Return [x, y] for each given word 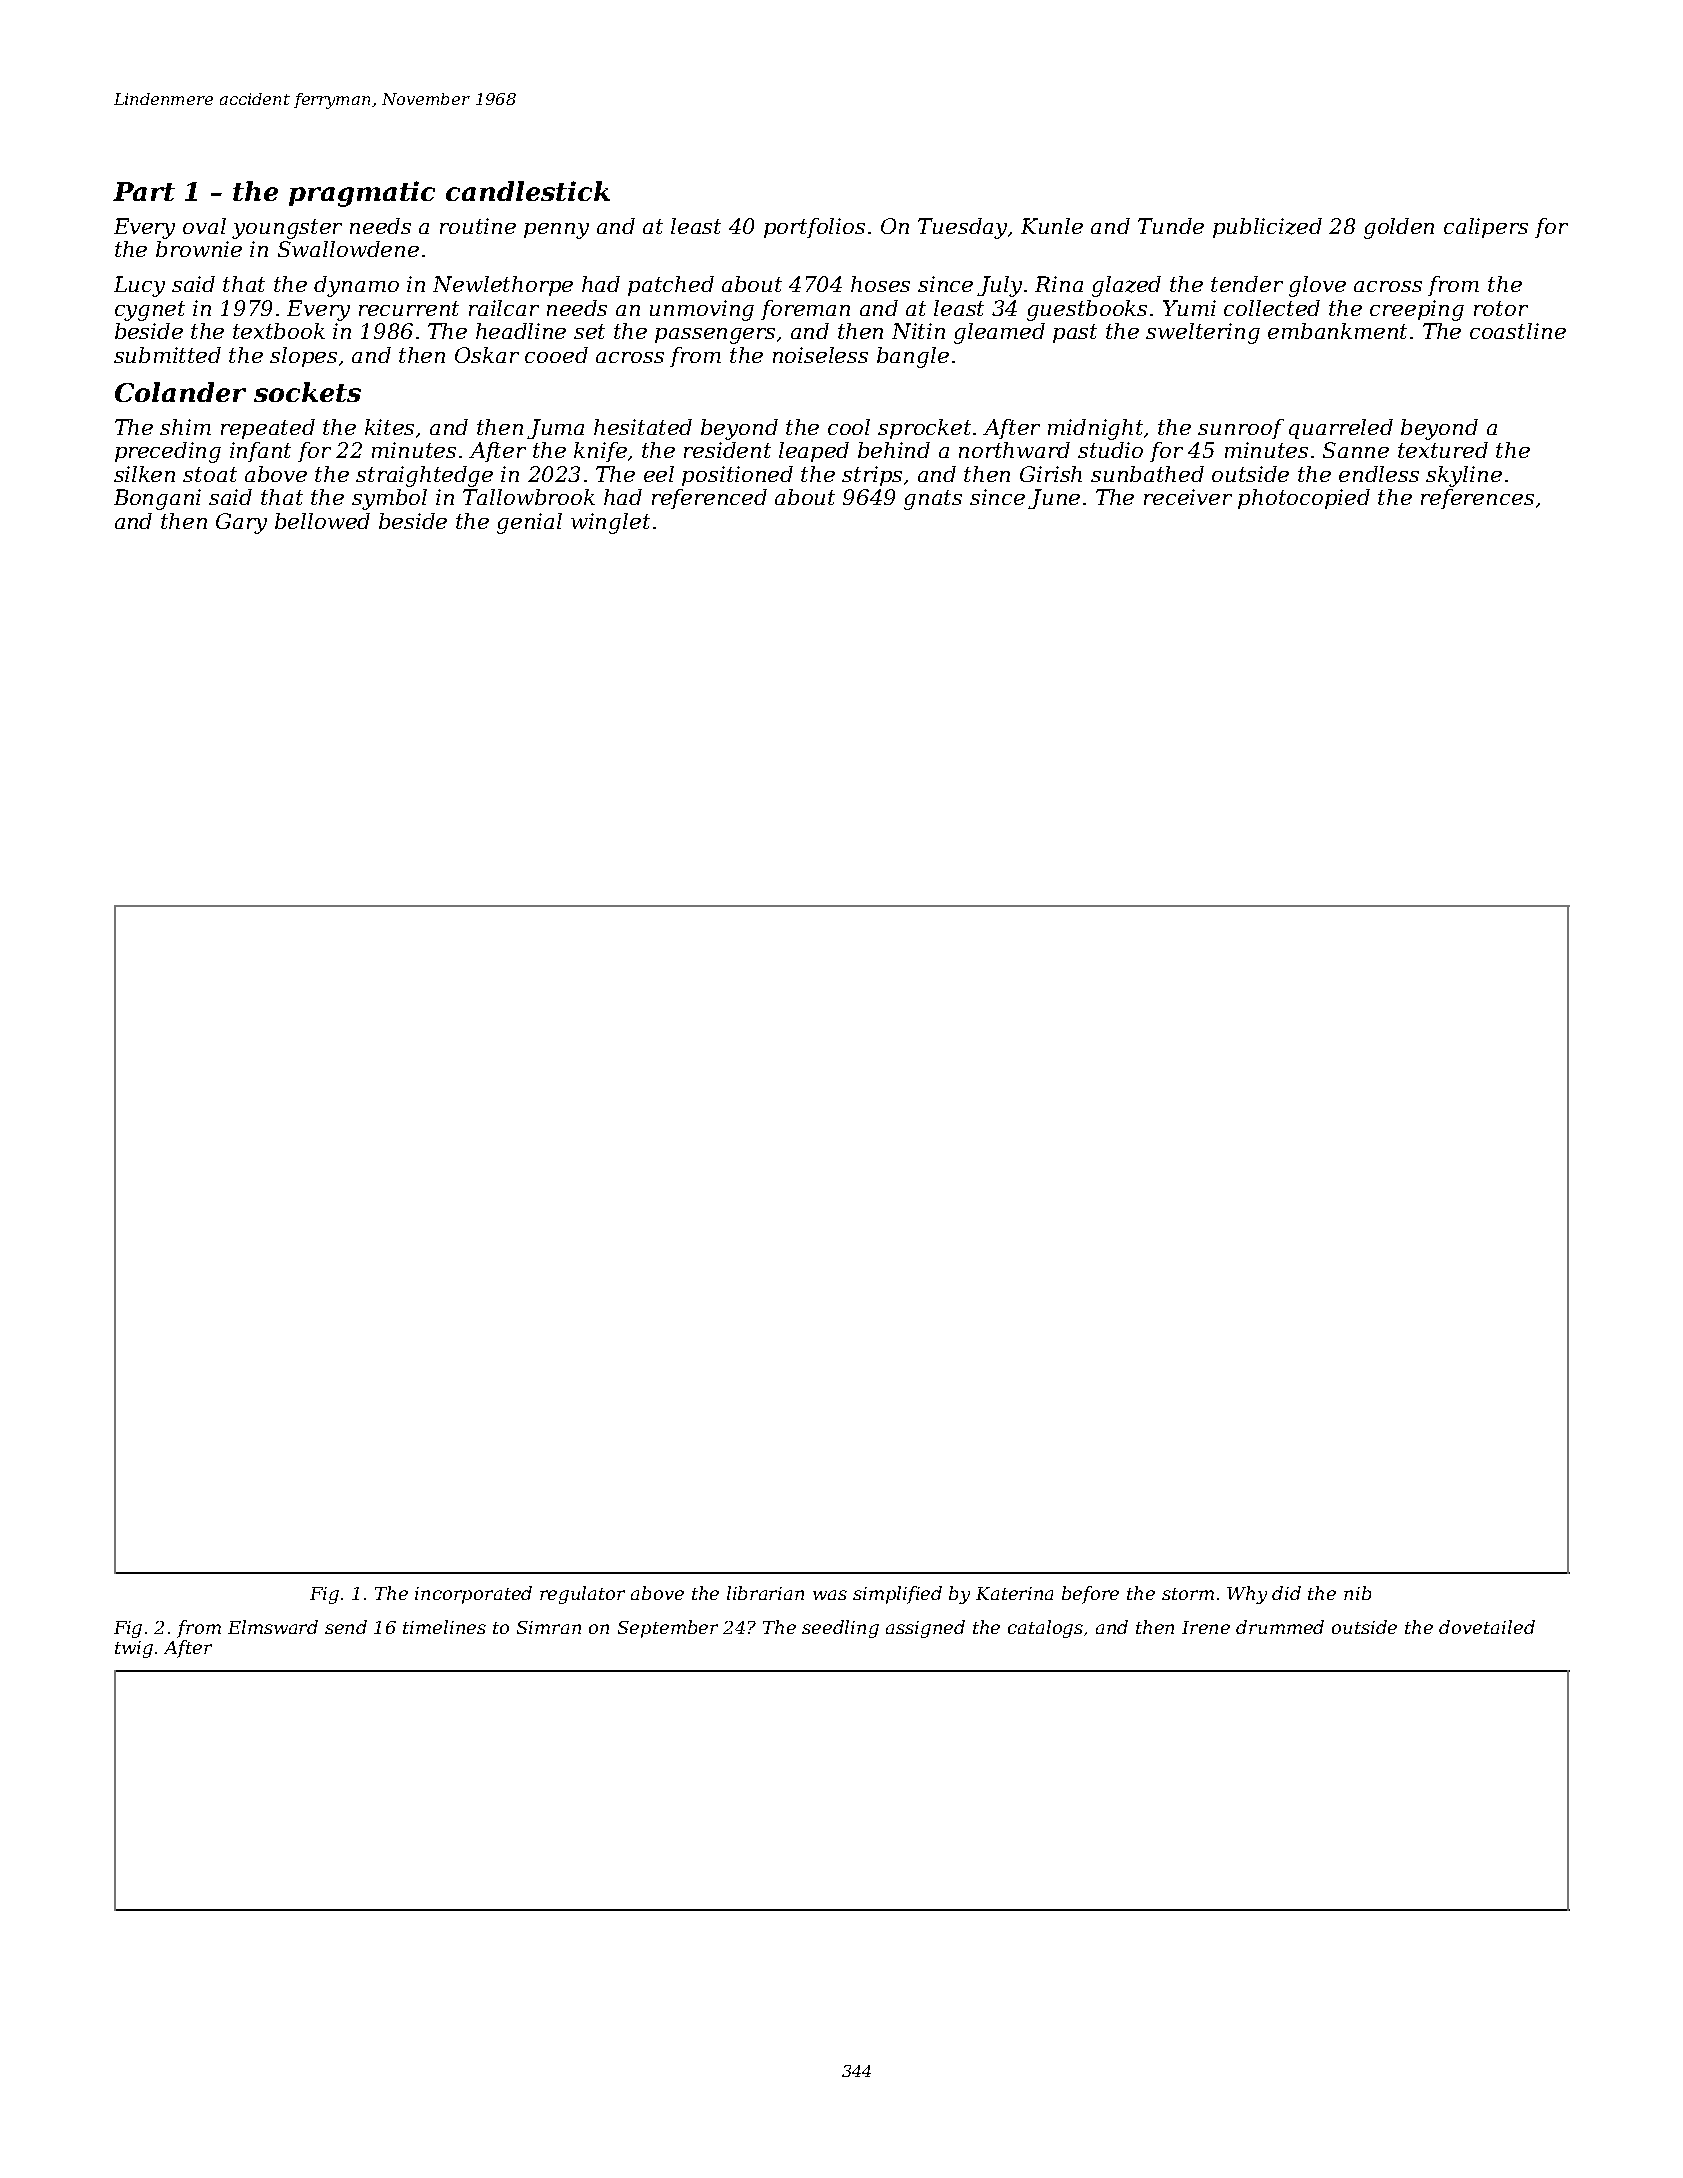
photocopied [1304, 499]
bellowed [322, 521]
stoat [210, 474]
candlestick [528, 191]
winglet [610, 523]
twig [134, 1649]
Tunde [1171, 226]
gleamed [999, 333]
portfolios [814, 228]
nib [1357, 1593]
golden [1399, 228]
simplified [897, 1595]
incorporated [473, 1595]
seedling [840, 1629]
